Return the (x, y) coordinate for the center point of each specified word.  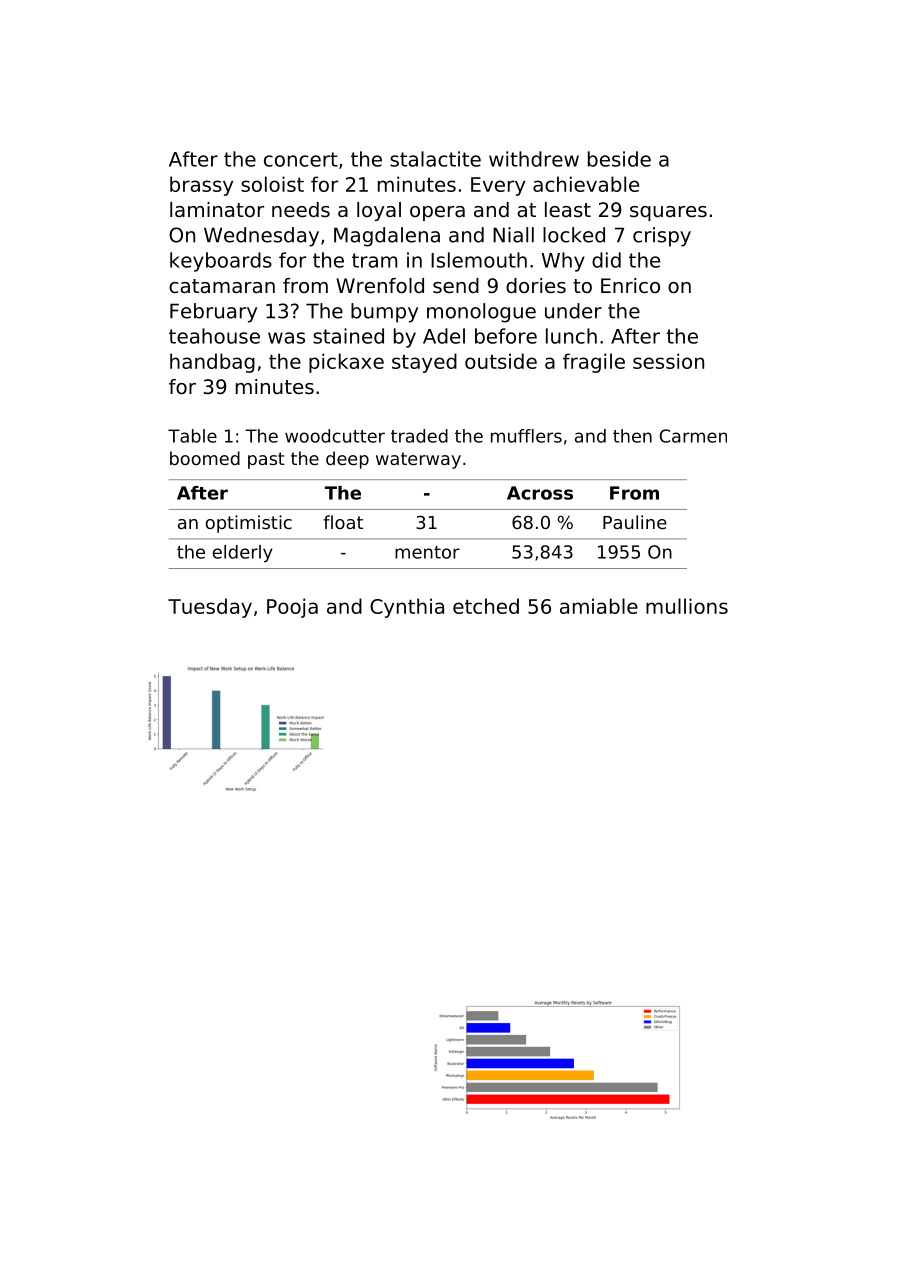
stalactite (435, 159)
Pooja (292, 608)
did (606, 260)
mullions (687, 606)
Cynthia (407, 608)
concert (301, 159)
